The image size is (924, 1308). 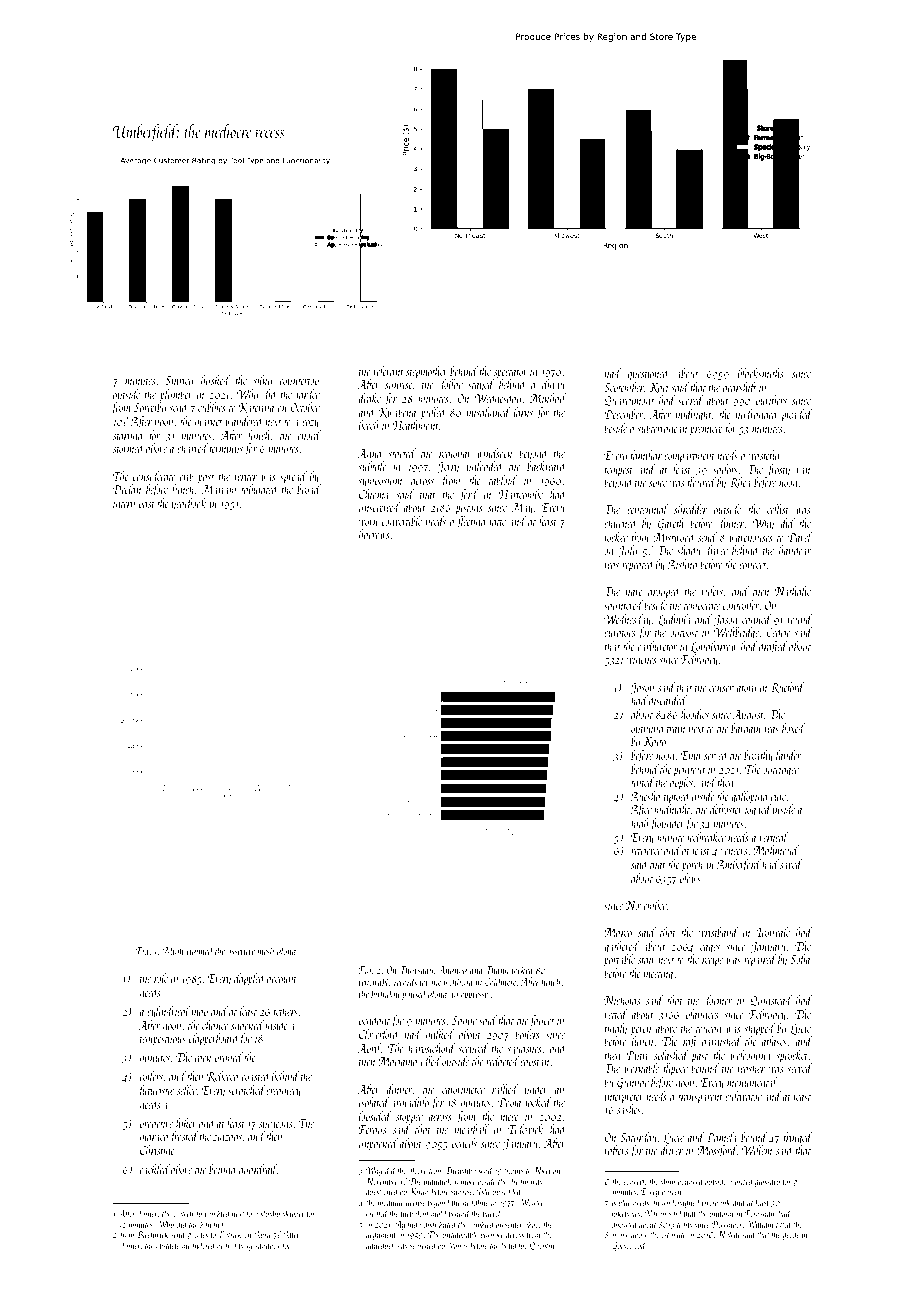 I want to click on dormer, so click(x=718, y=1000).
